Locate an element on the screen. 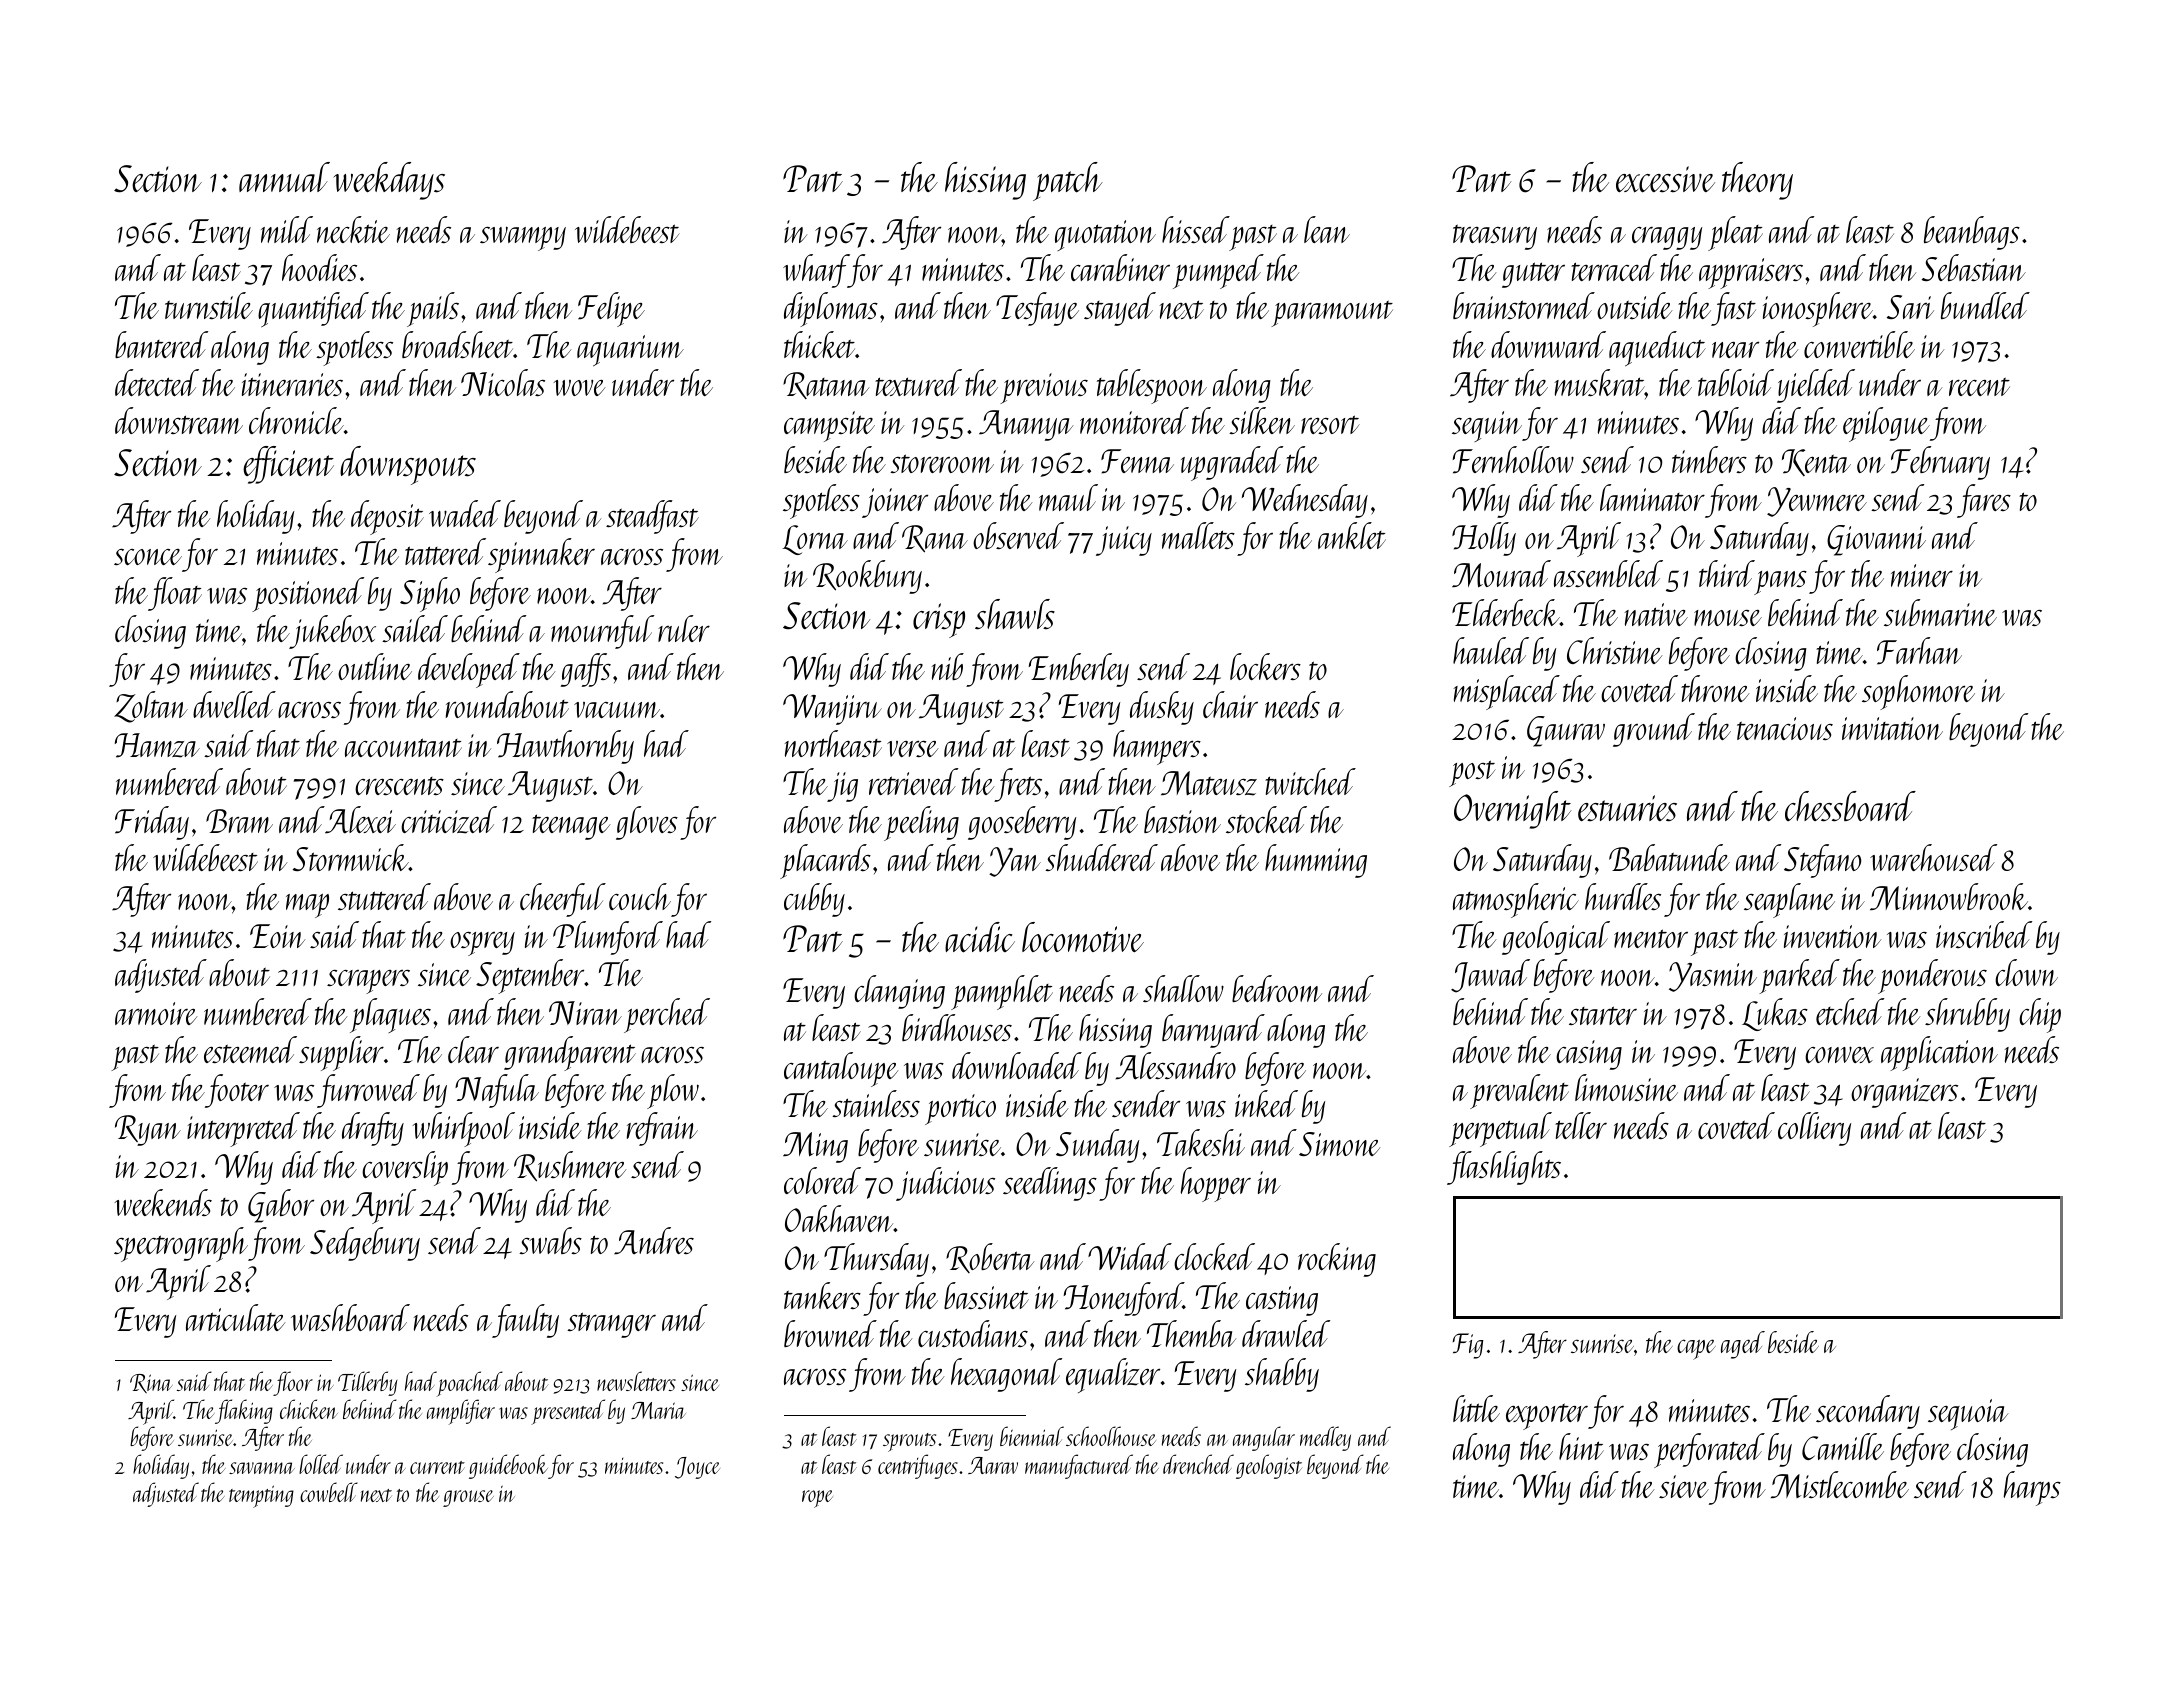 The width and height of the screenshot is (2178, 1683). bastion is located at coordinates (1182, 819).
